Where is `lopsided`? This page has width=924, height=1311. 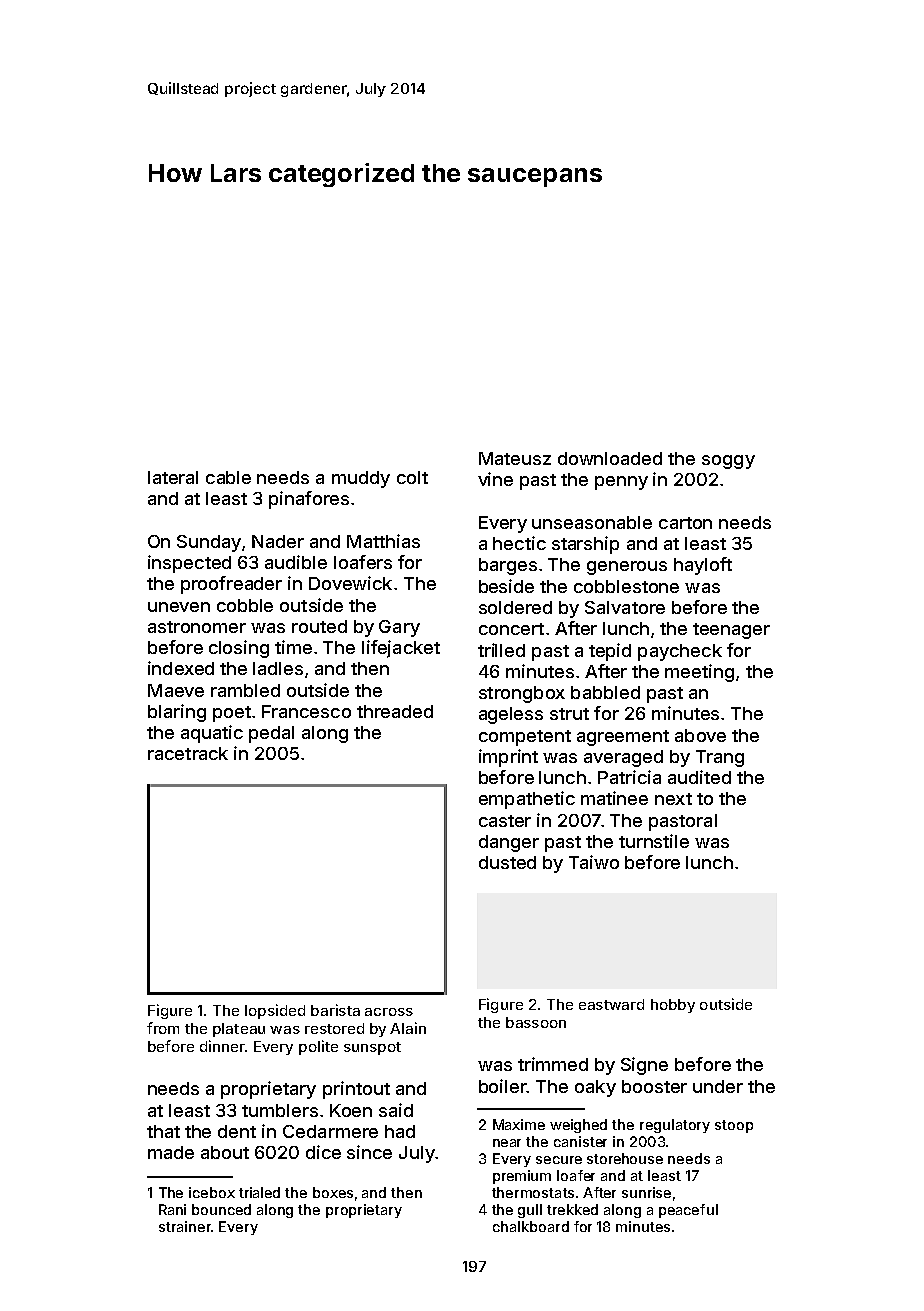 lopsided is located at coordinates (275, 1011).
